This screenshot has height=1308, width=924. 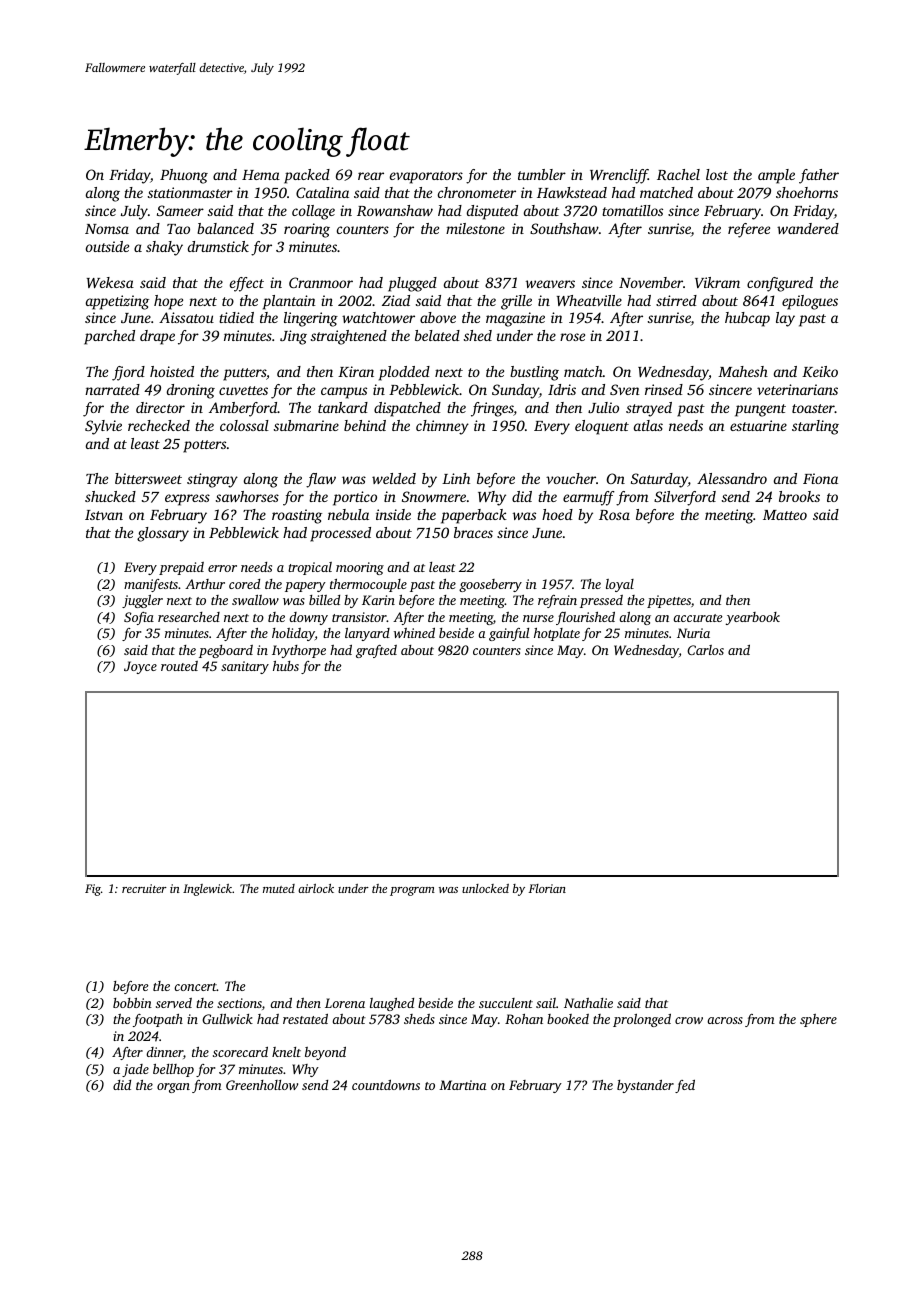 What do you see at coordinates (144, 888) in the screenshot?
I see `recruiter` at bounding box center [144, 888].
